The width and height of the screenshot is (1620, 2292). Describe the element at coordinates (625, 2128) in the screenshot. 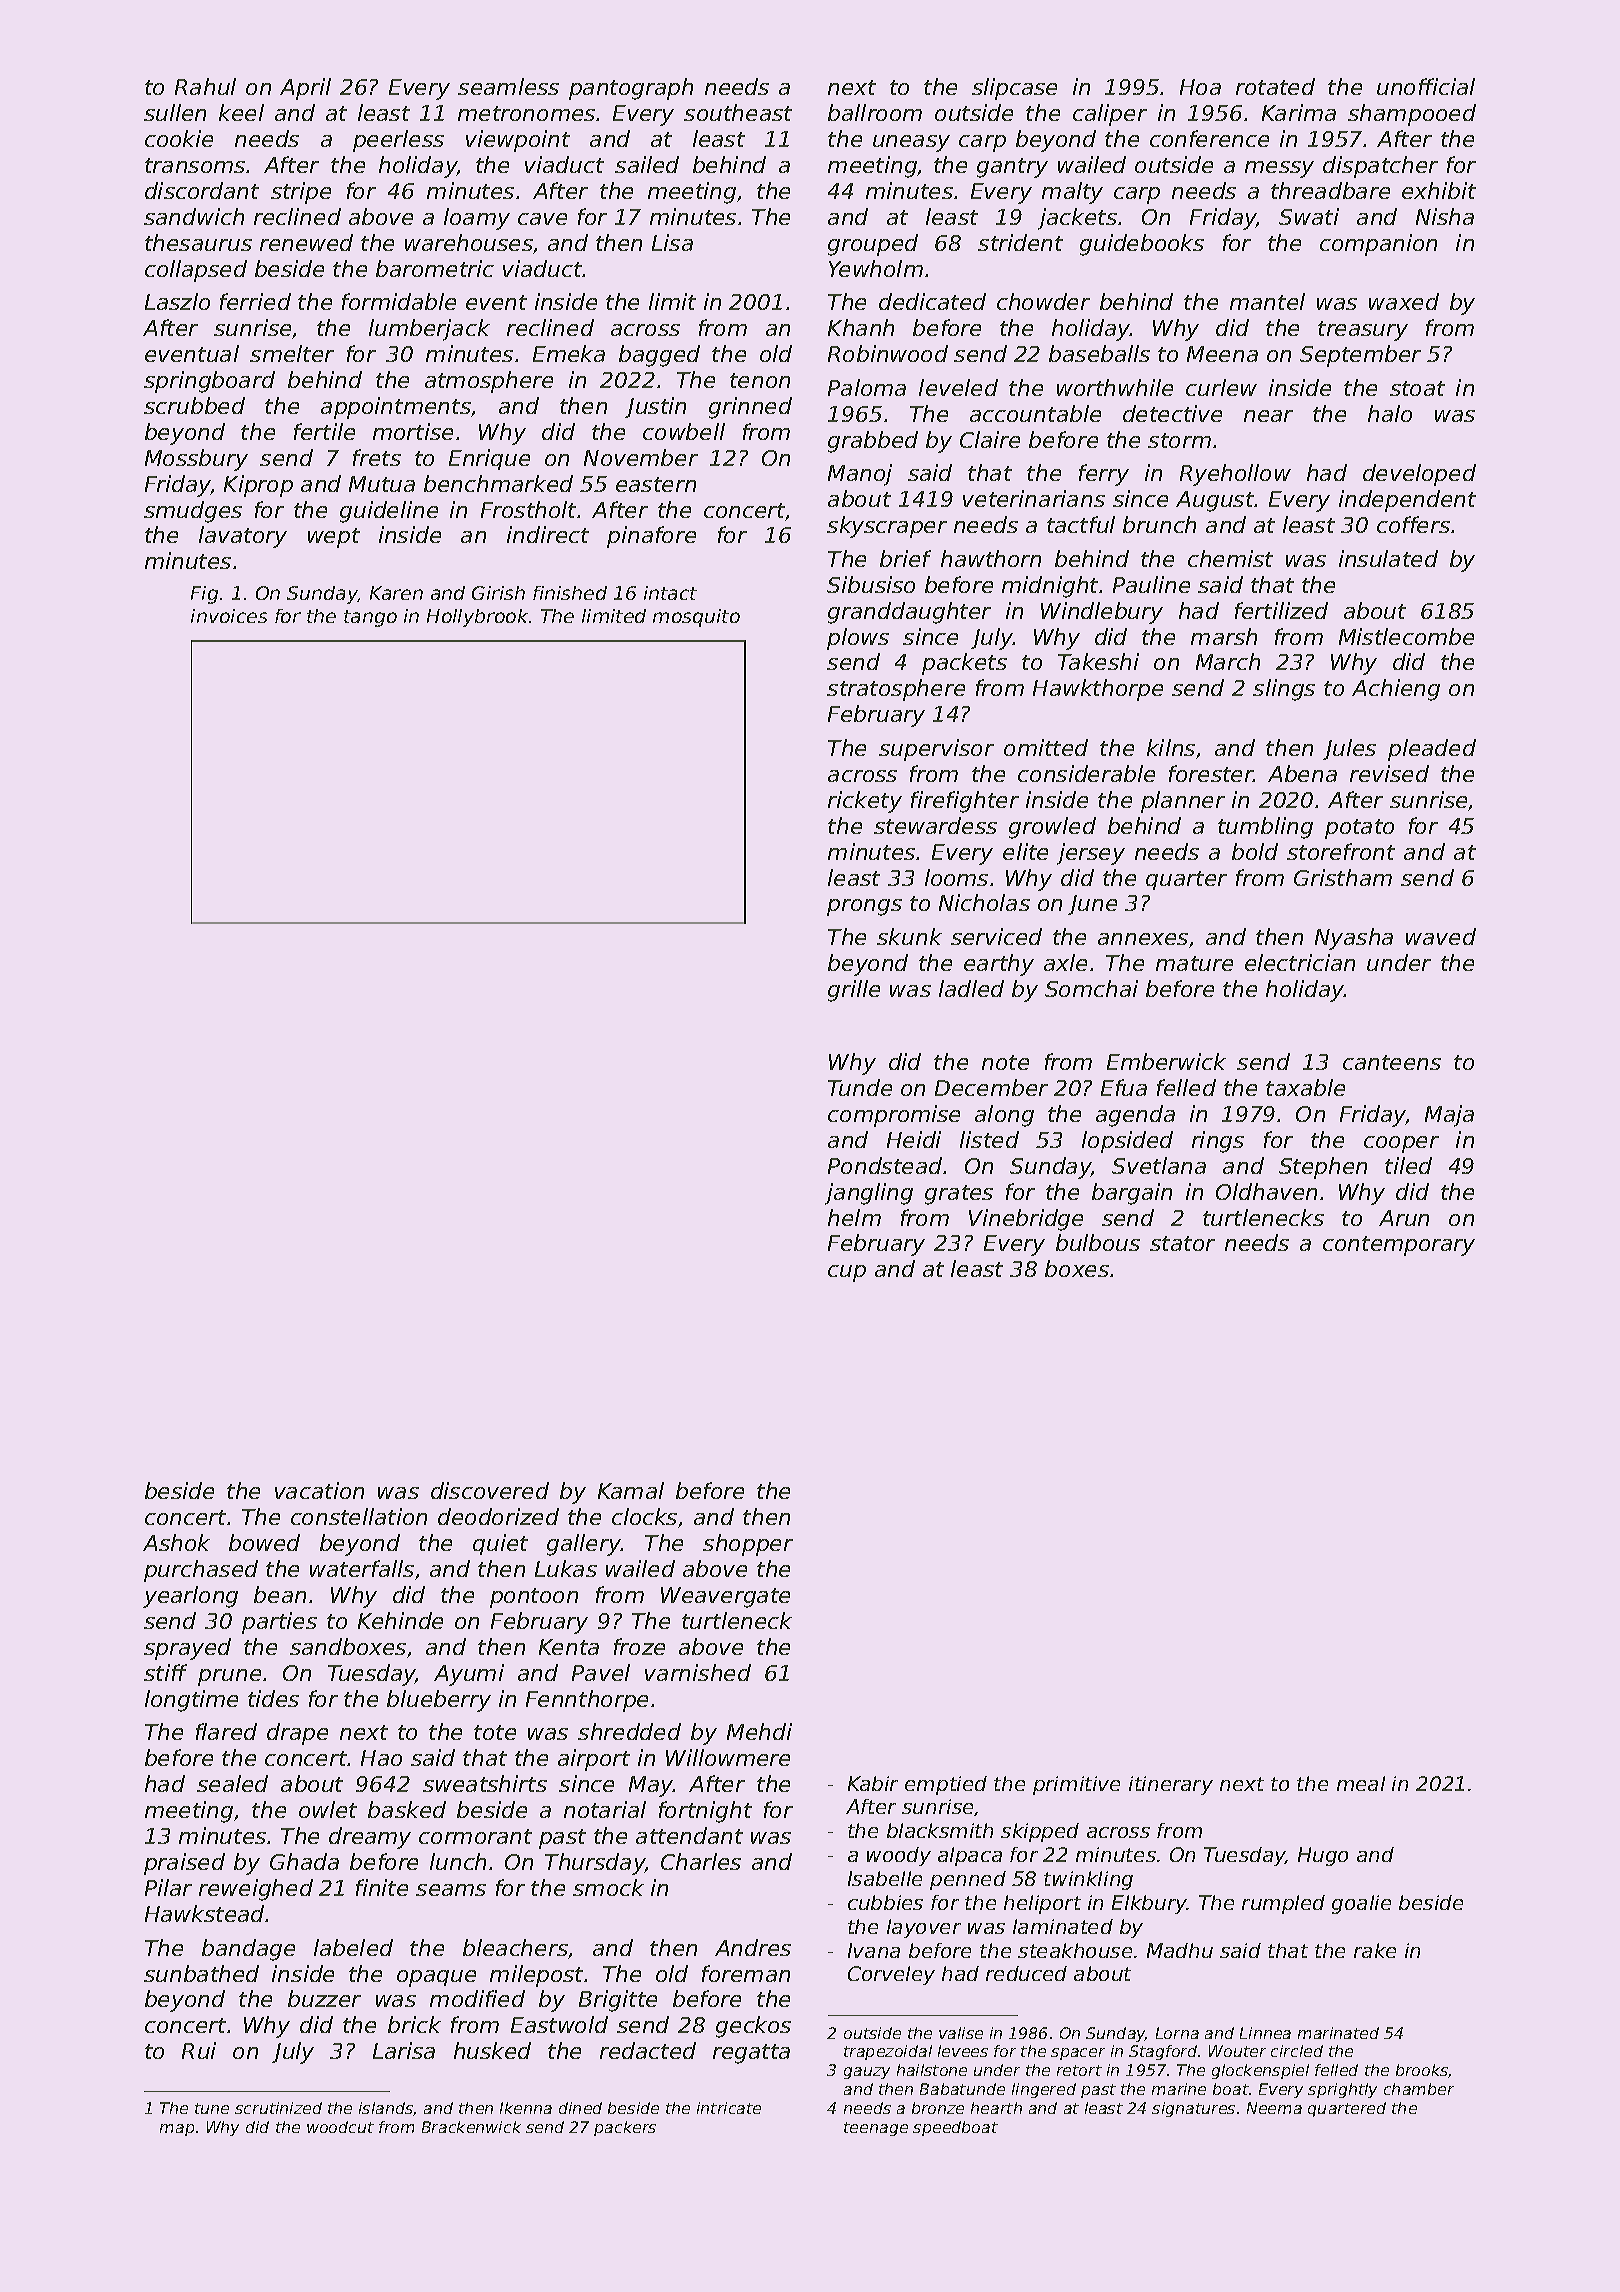

I see `packers` at that location.
